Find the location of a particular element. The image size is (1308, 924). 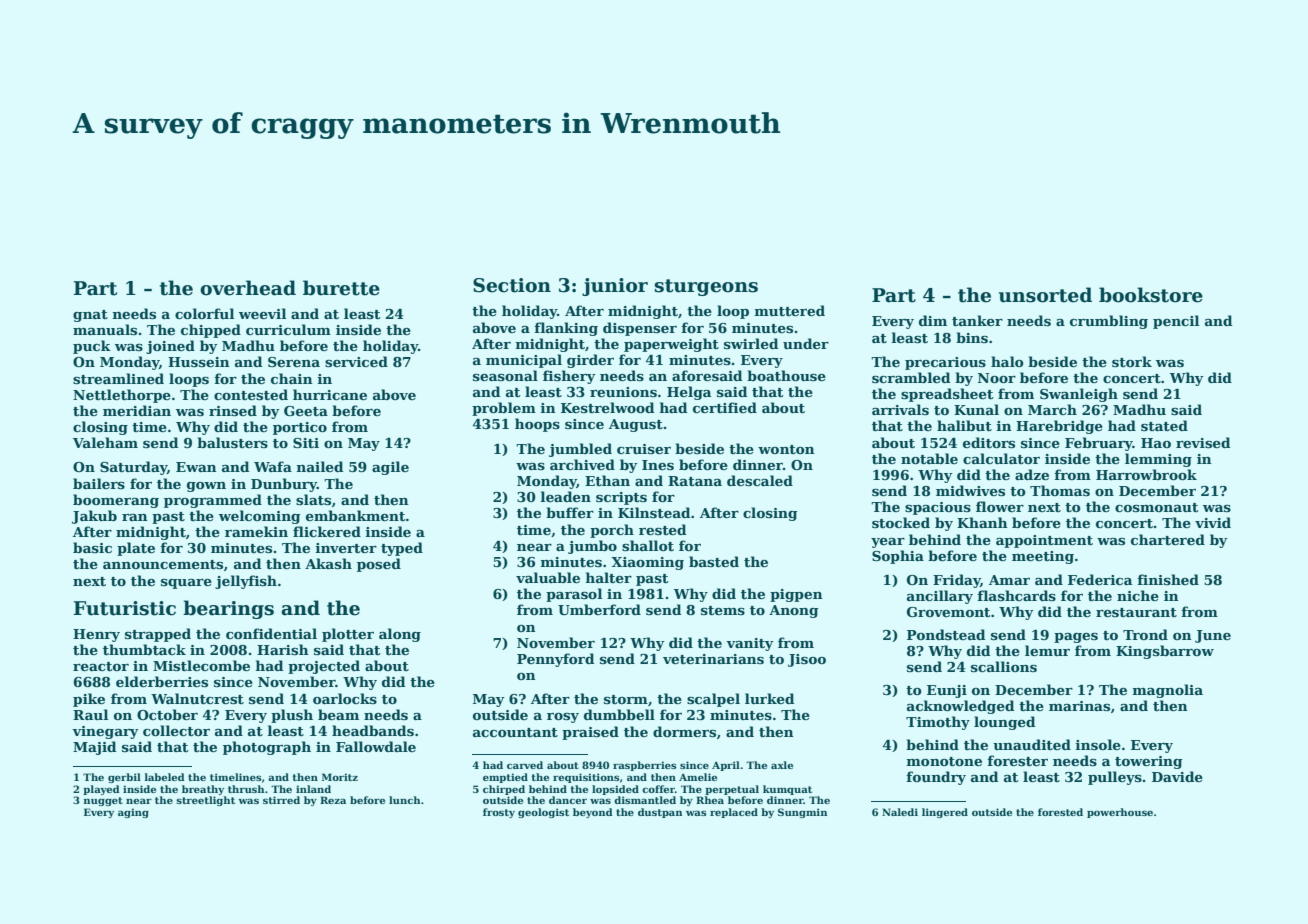

Henry is located at coordinates (96, 635).
